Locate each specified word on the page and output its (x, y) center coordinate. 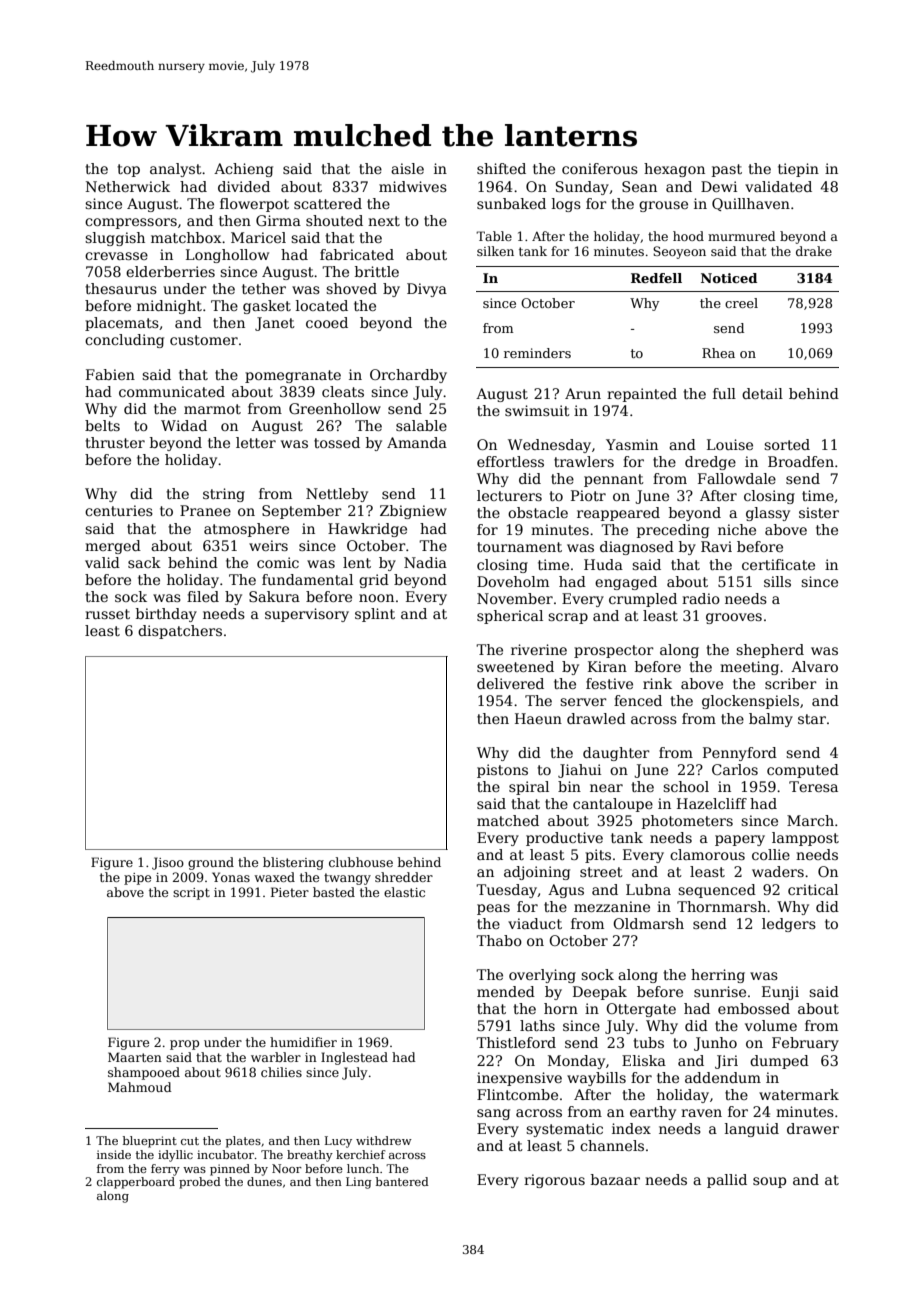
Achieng (243, 170)
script (191, 894)
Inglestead (354, 1058)
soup (769, 1182)
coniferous (600, 168)
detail (762, 393)
